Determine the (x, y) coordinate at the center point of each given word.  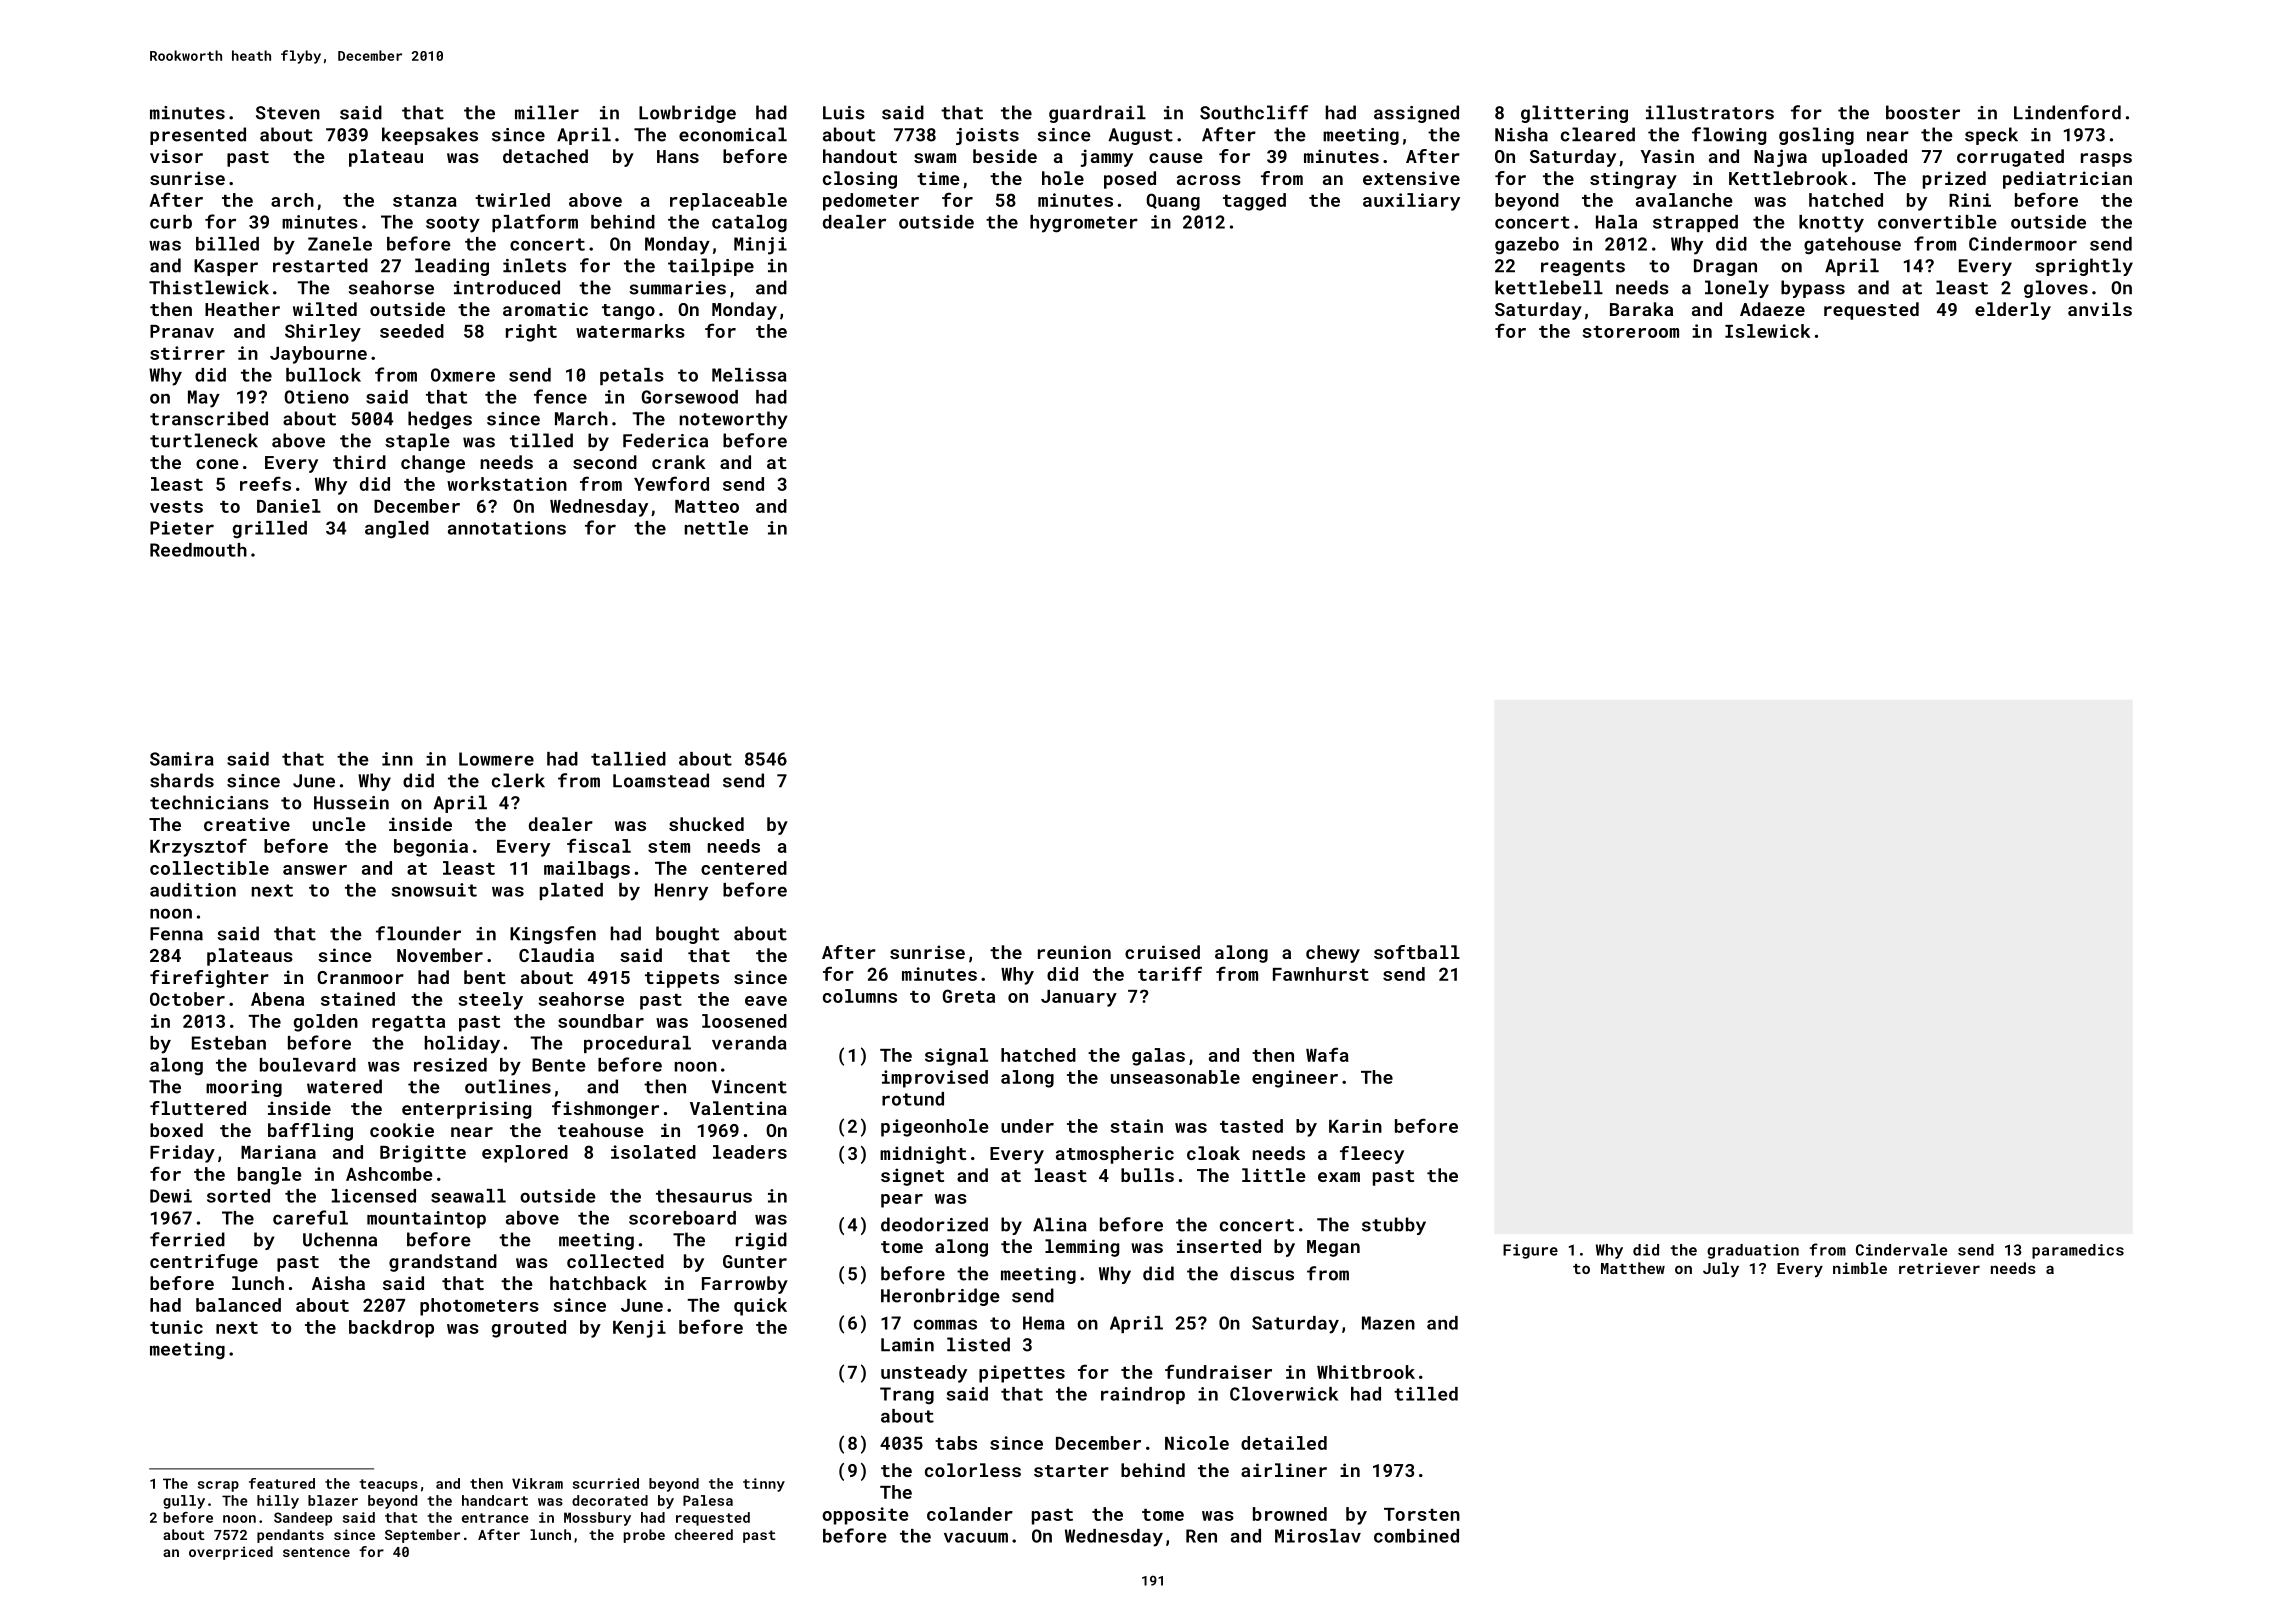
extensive (1411, 178)
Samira (182, 759)
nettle (716, 528)
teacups (388, 1485)
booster (1923, 112)
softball (1417, 952)
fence (560, 396)
